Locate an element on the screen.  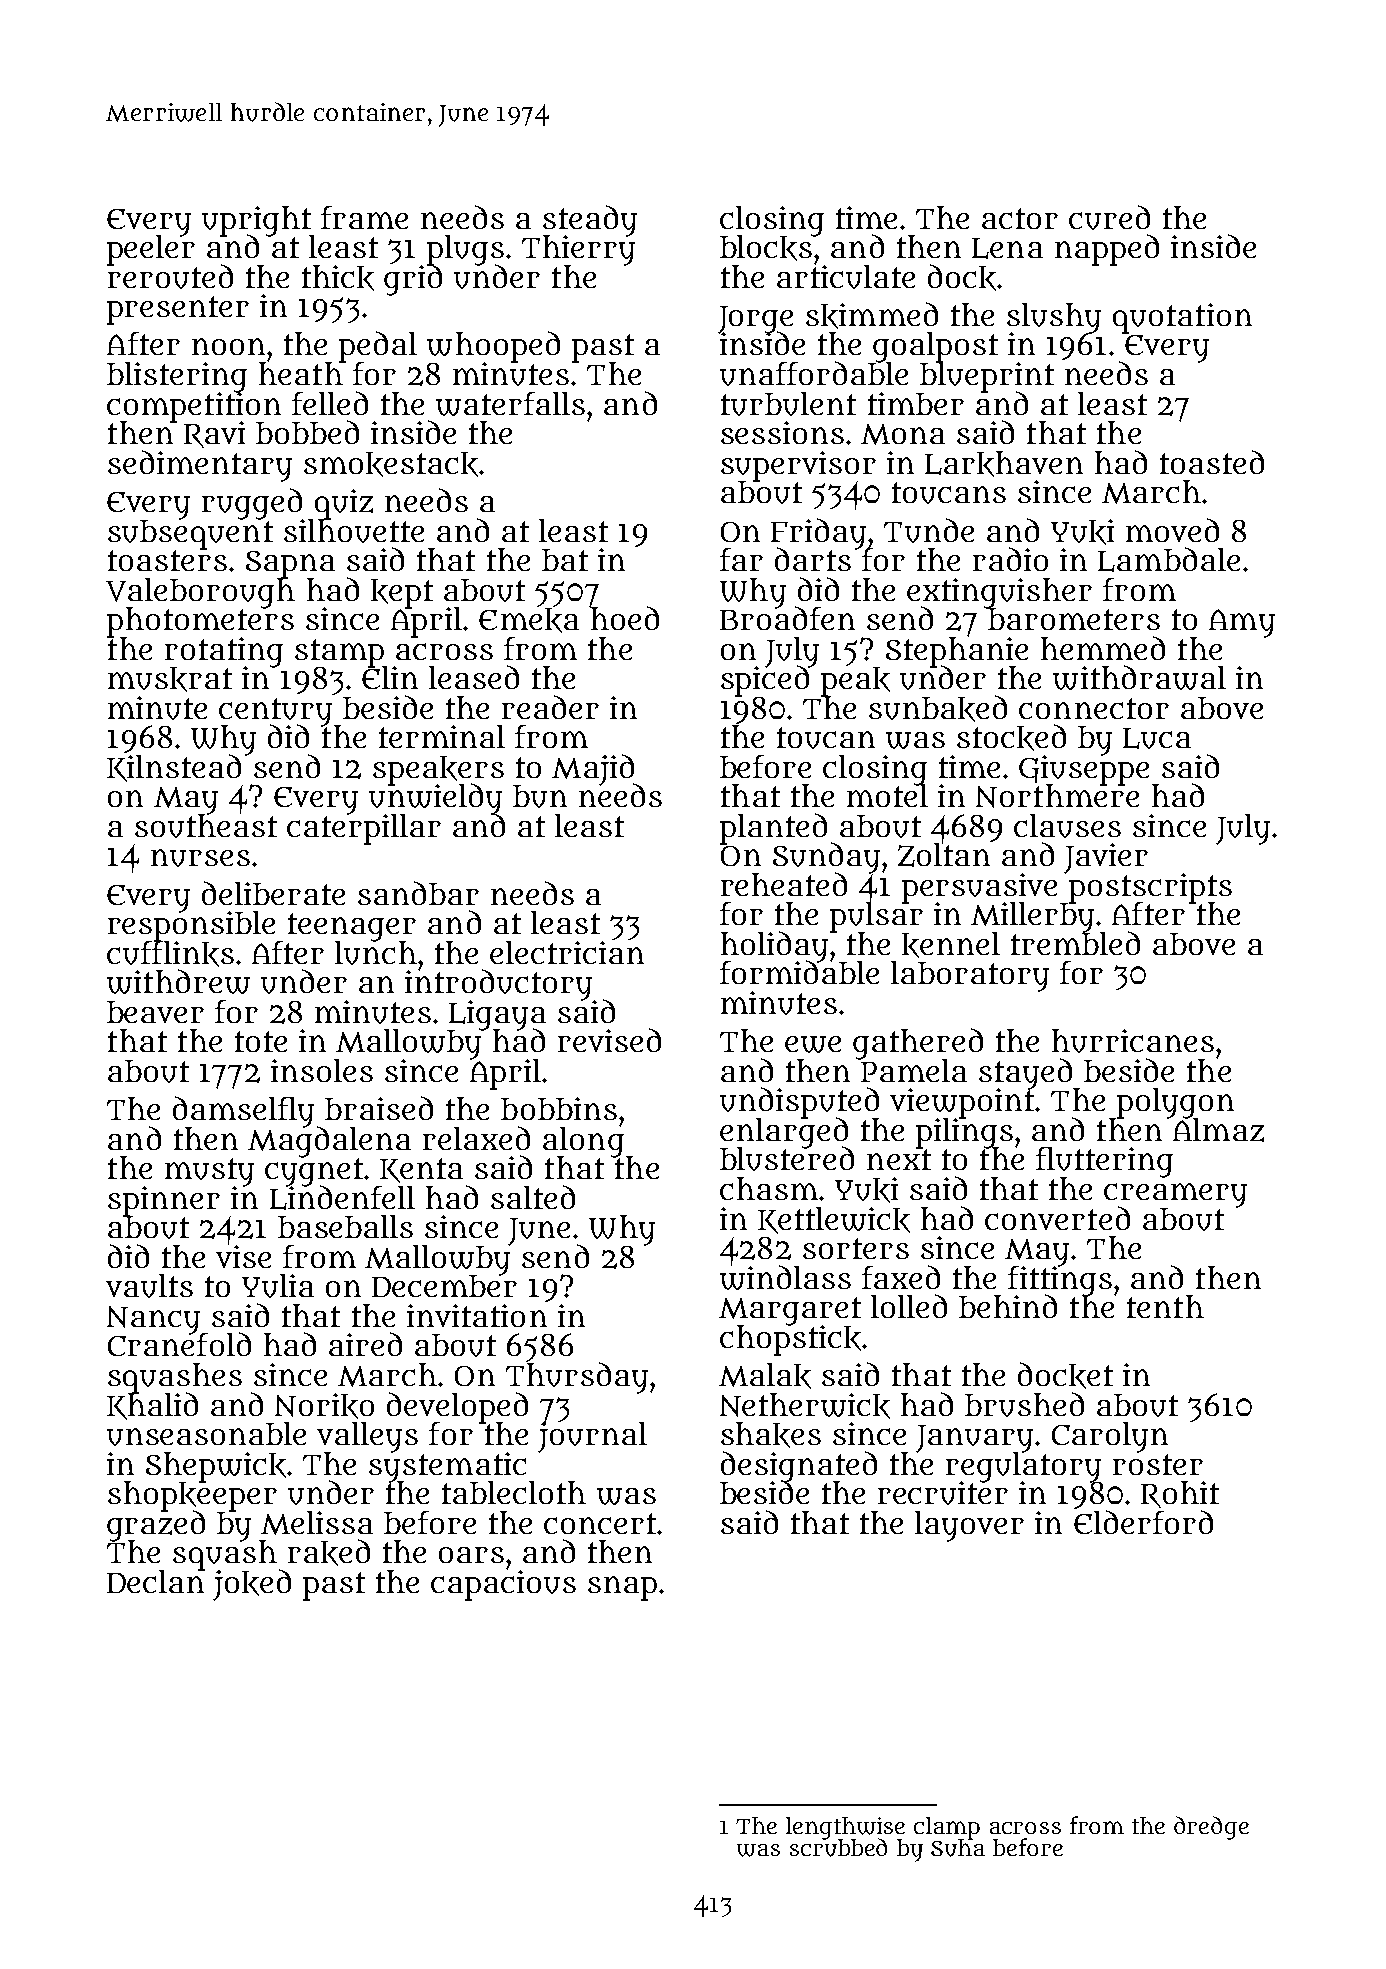
shopkeeper is located at coordinates (192, 1496).
